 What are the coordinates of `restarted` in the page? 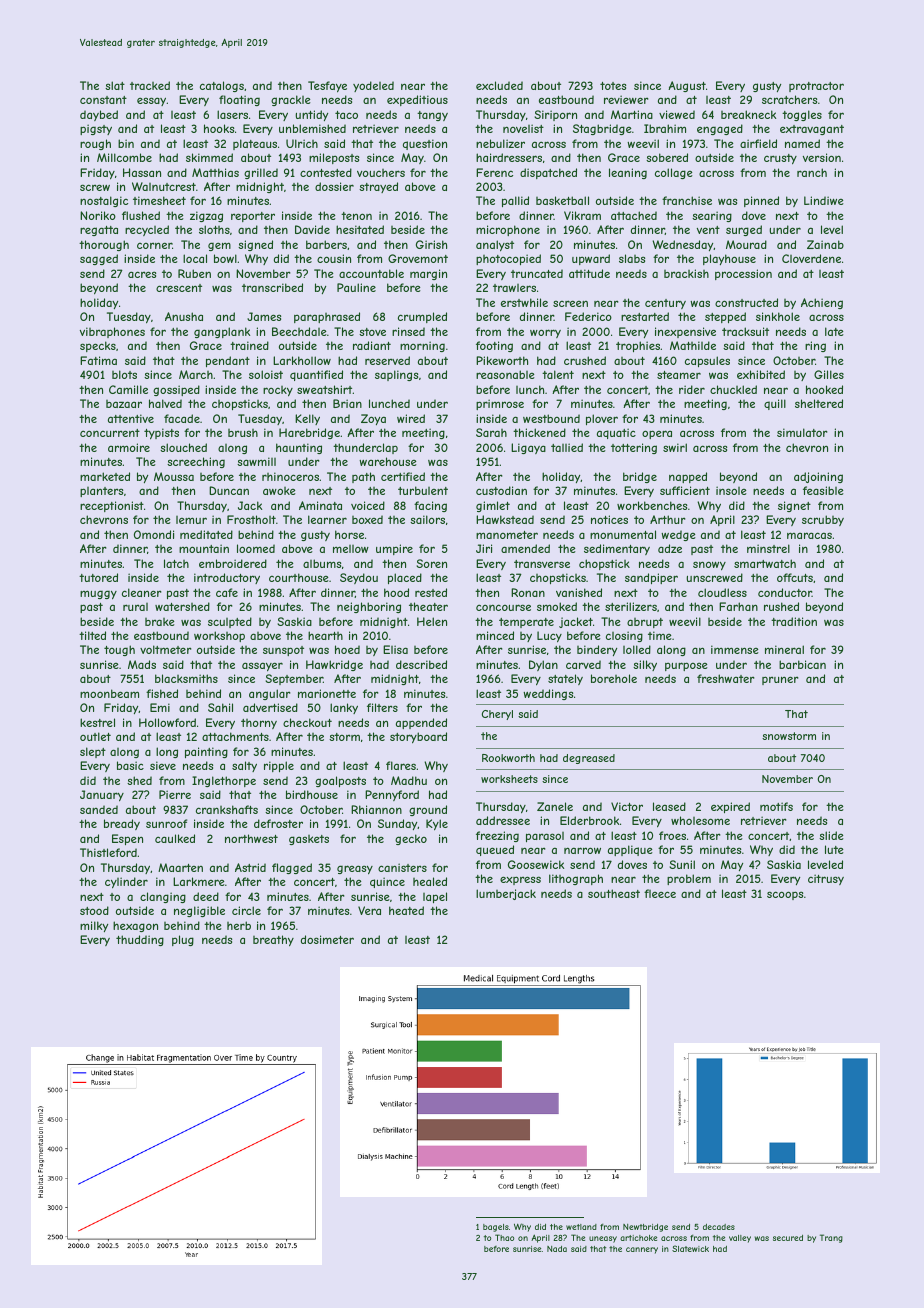 It's located at (645, 316).
